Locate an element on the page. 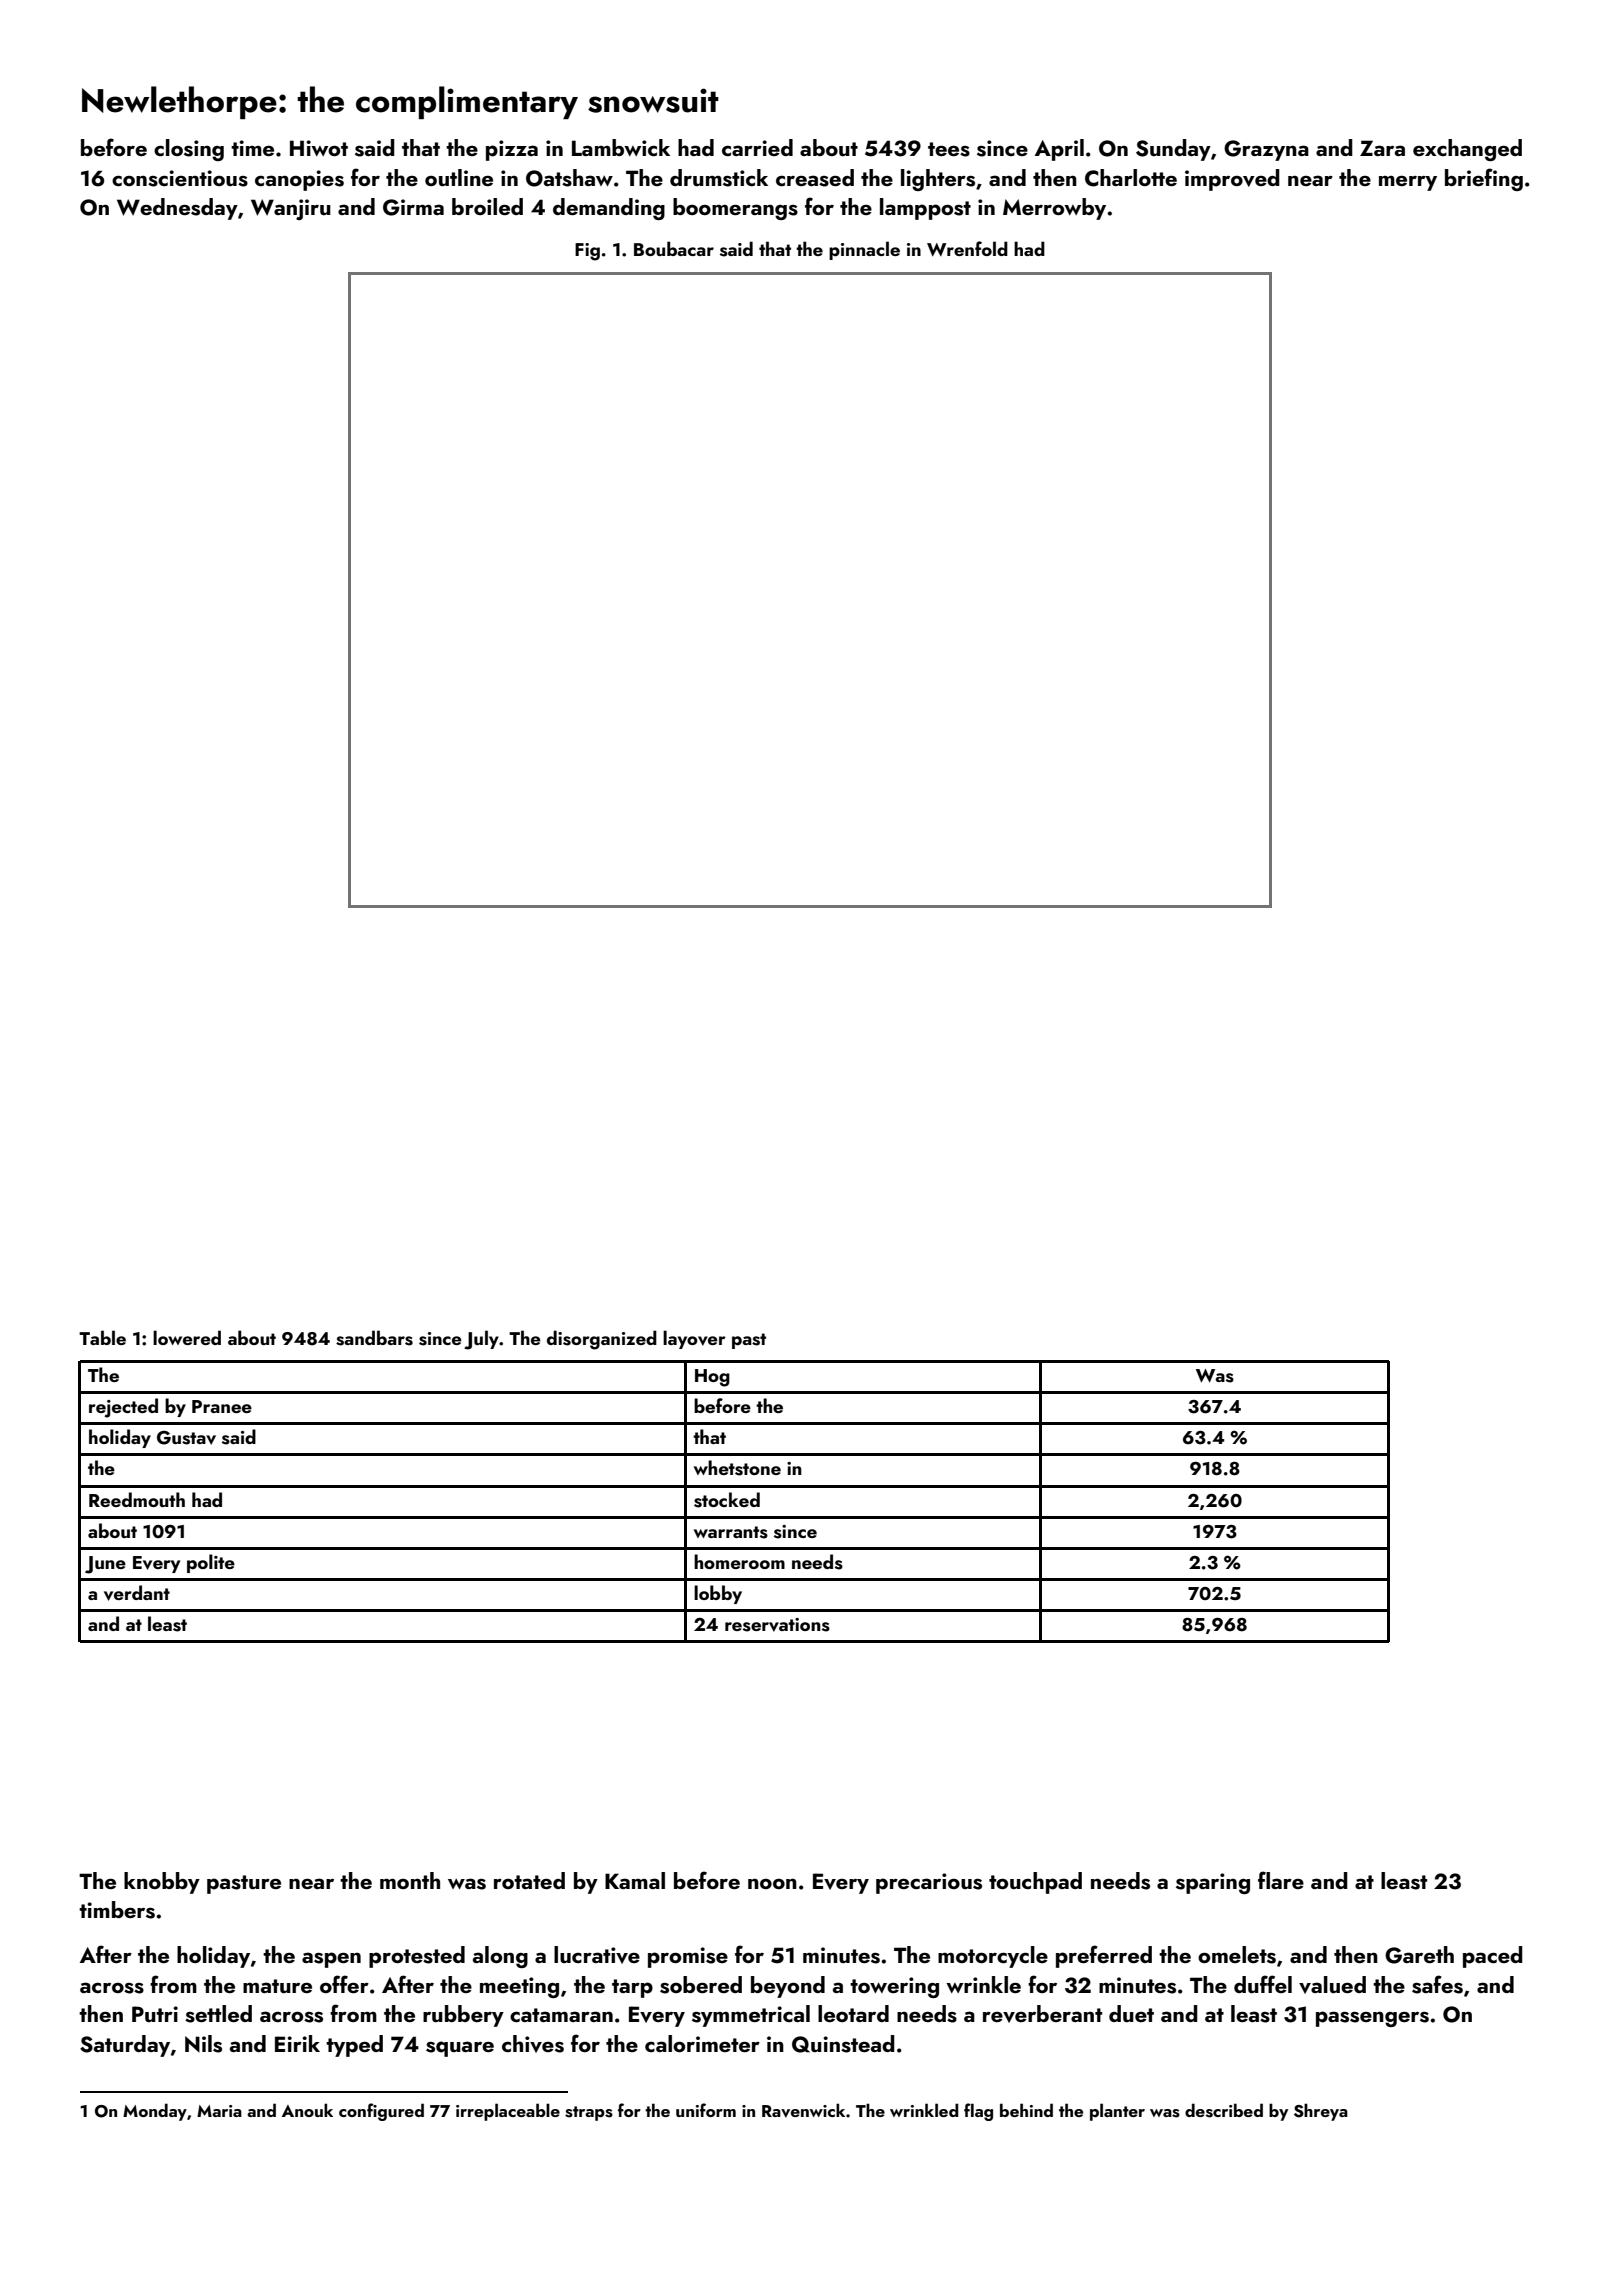 The height and width of the page is (2292, 1620). merry is located at coordinates (1408, 183).
